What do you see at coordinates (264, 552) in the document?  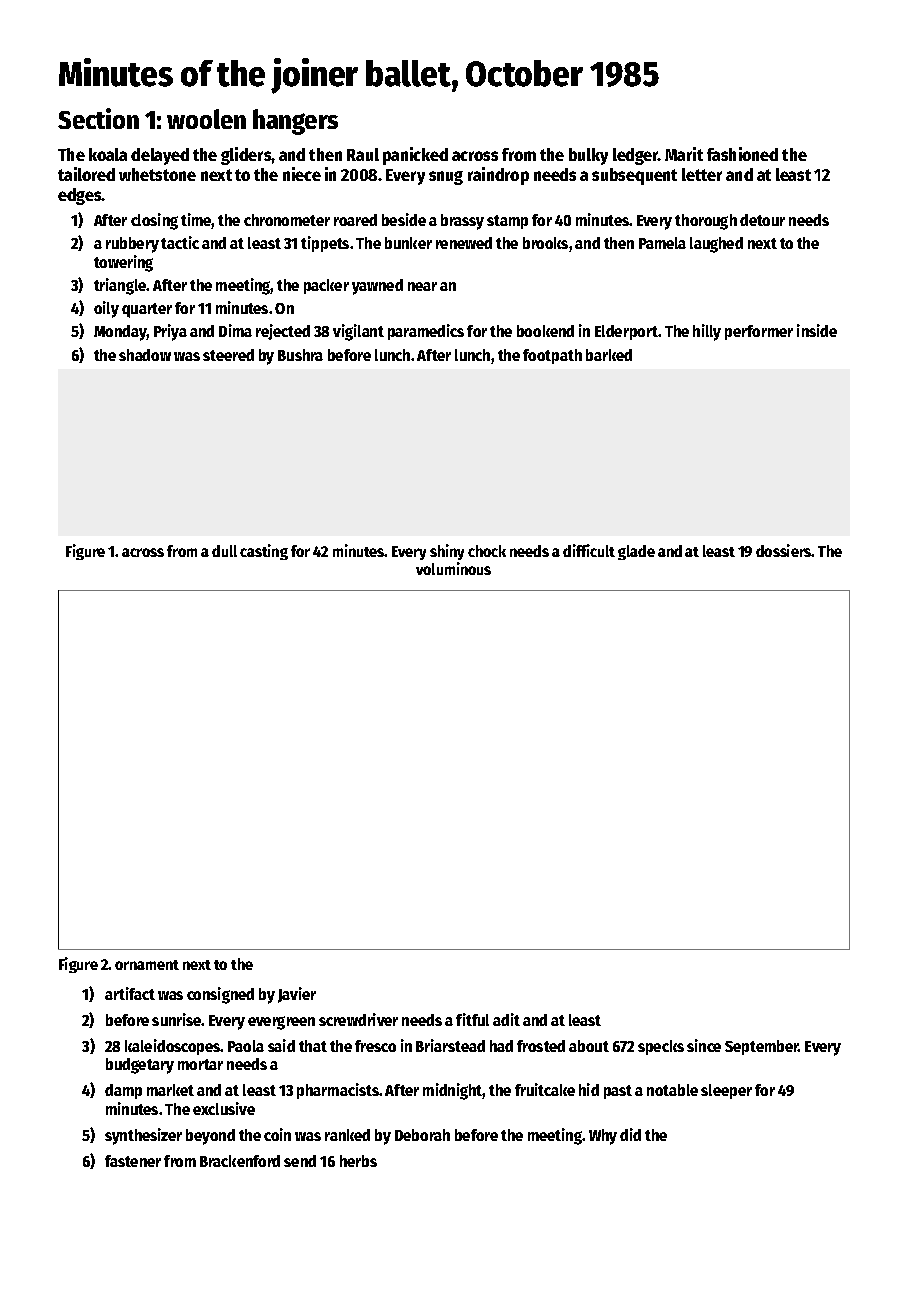 I see `casting` at bounding box center [264, 552].
